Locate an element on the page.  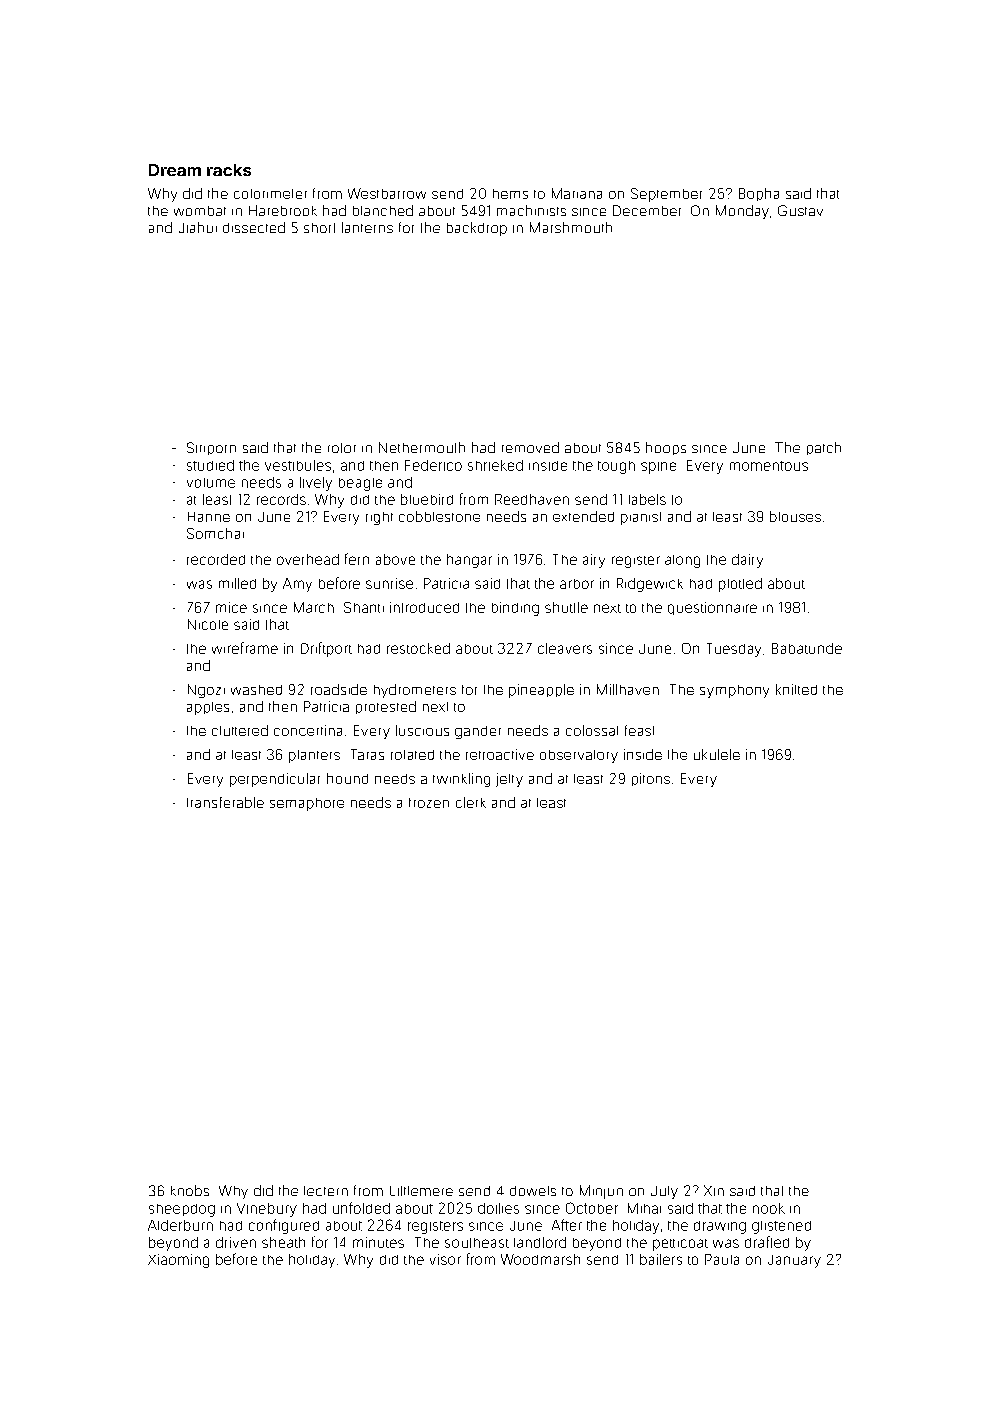
pitons is located at coordinates (651, 779).
